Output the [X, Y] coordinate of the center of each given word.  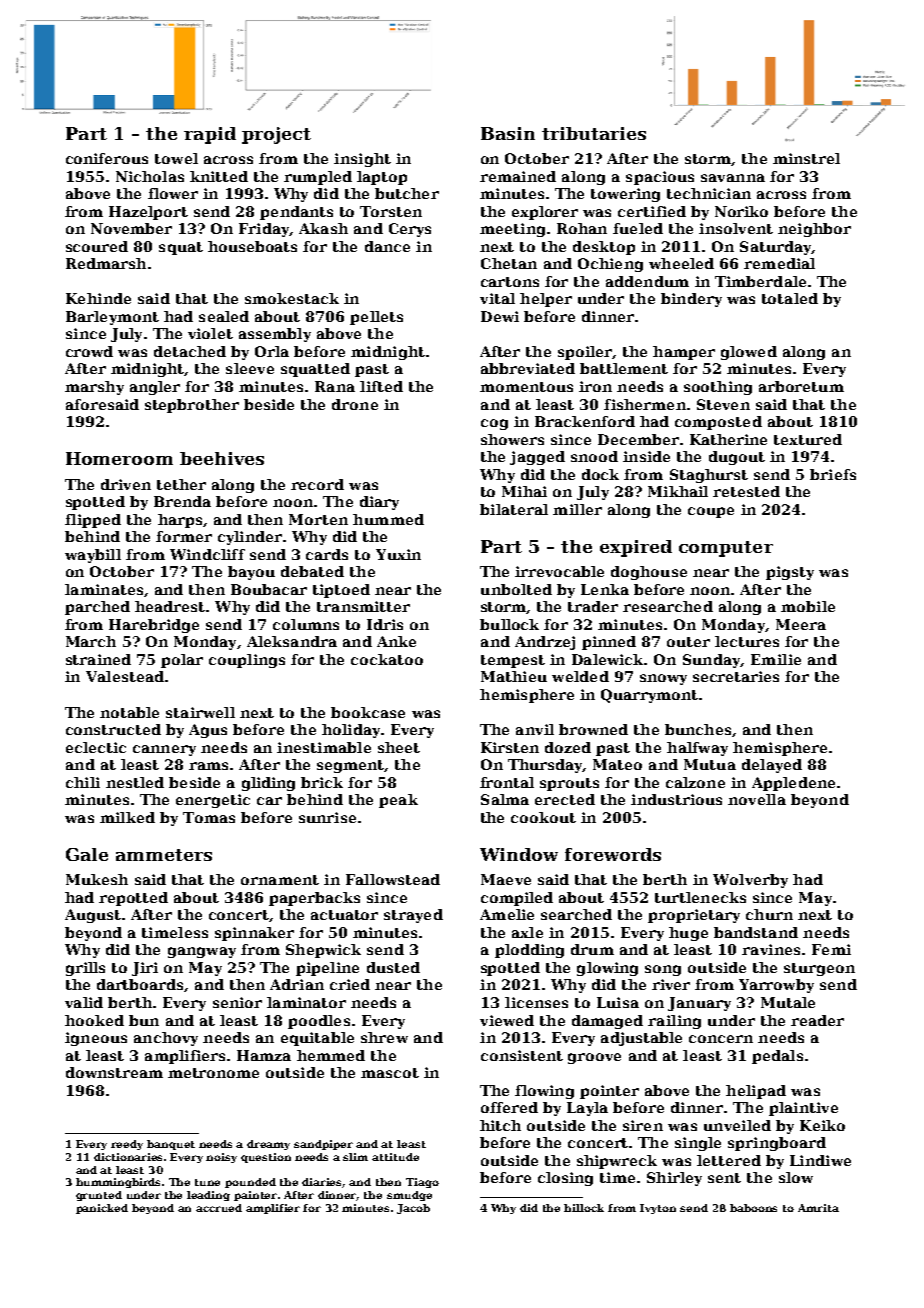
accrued [219, 1208]
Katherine [728, 439]
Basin [508, 133]
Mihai [524, 491]
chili [83, 782]
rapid [210, 135]
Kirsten [510, 747]
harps [180, 521]
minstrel [806, 158]
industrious [676, 799]
